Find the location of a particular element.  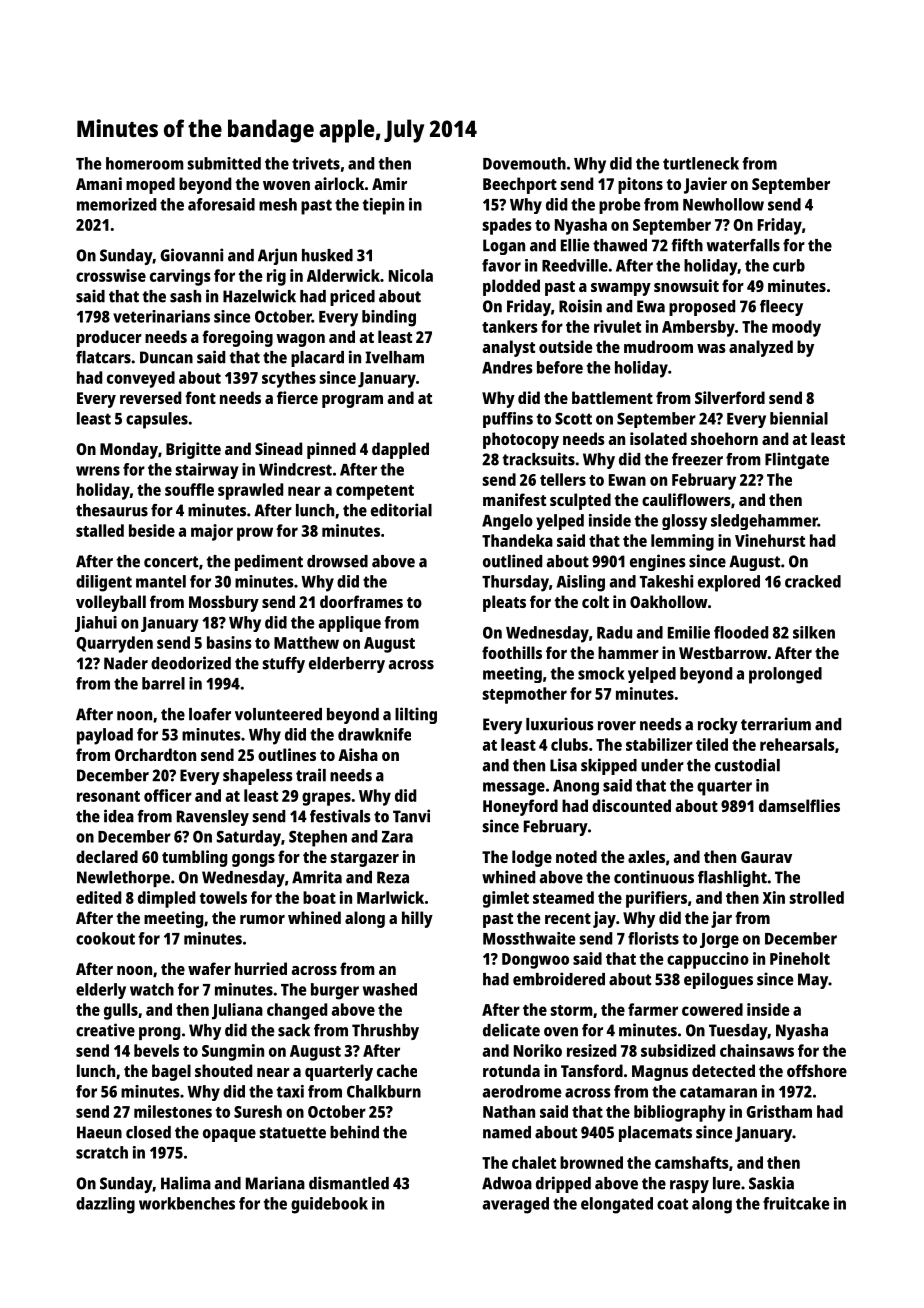

hilly is located at coordinates (417, 919).
